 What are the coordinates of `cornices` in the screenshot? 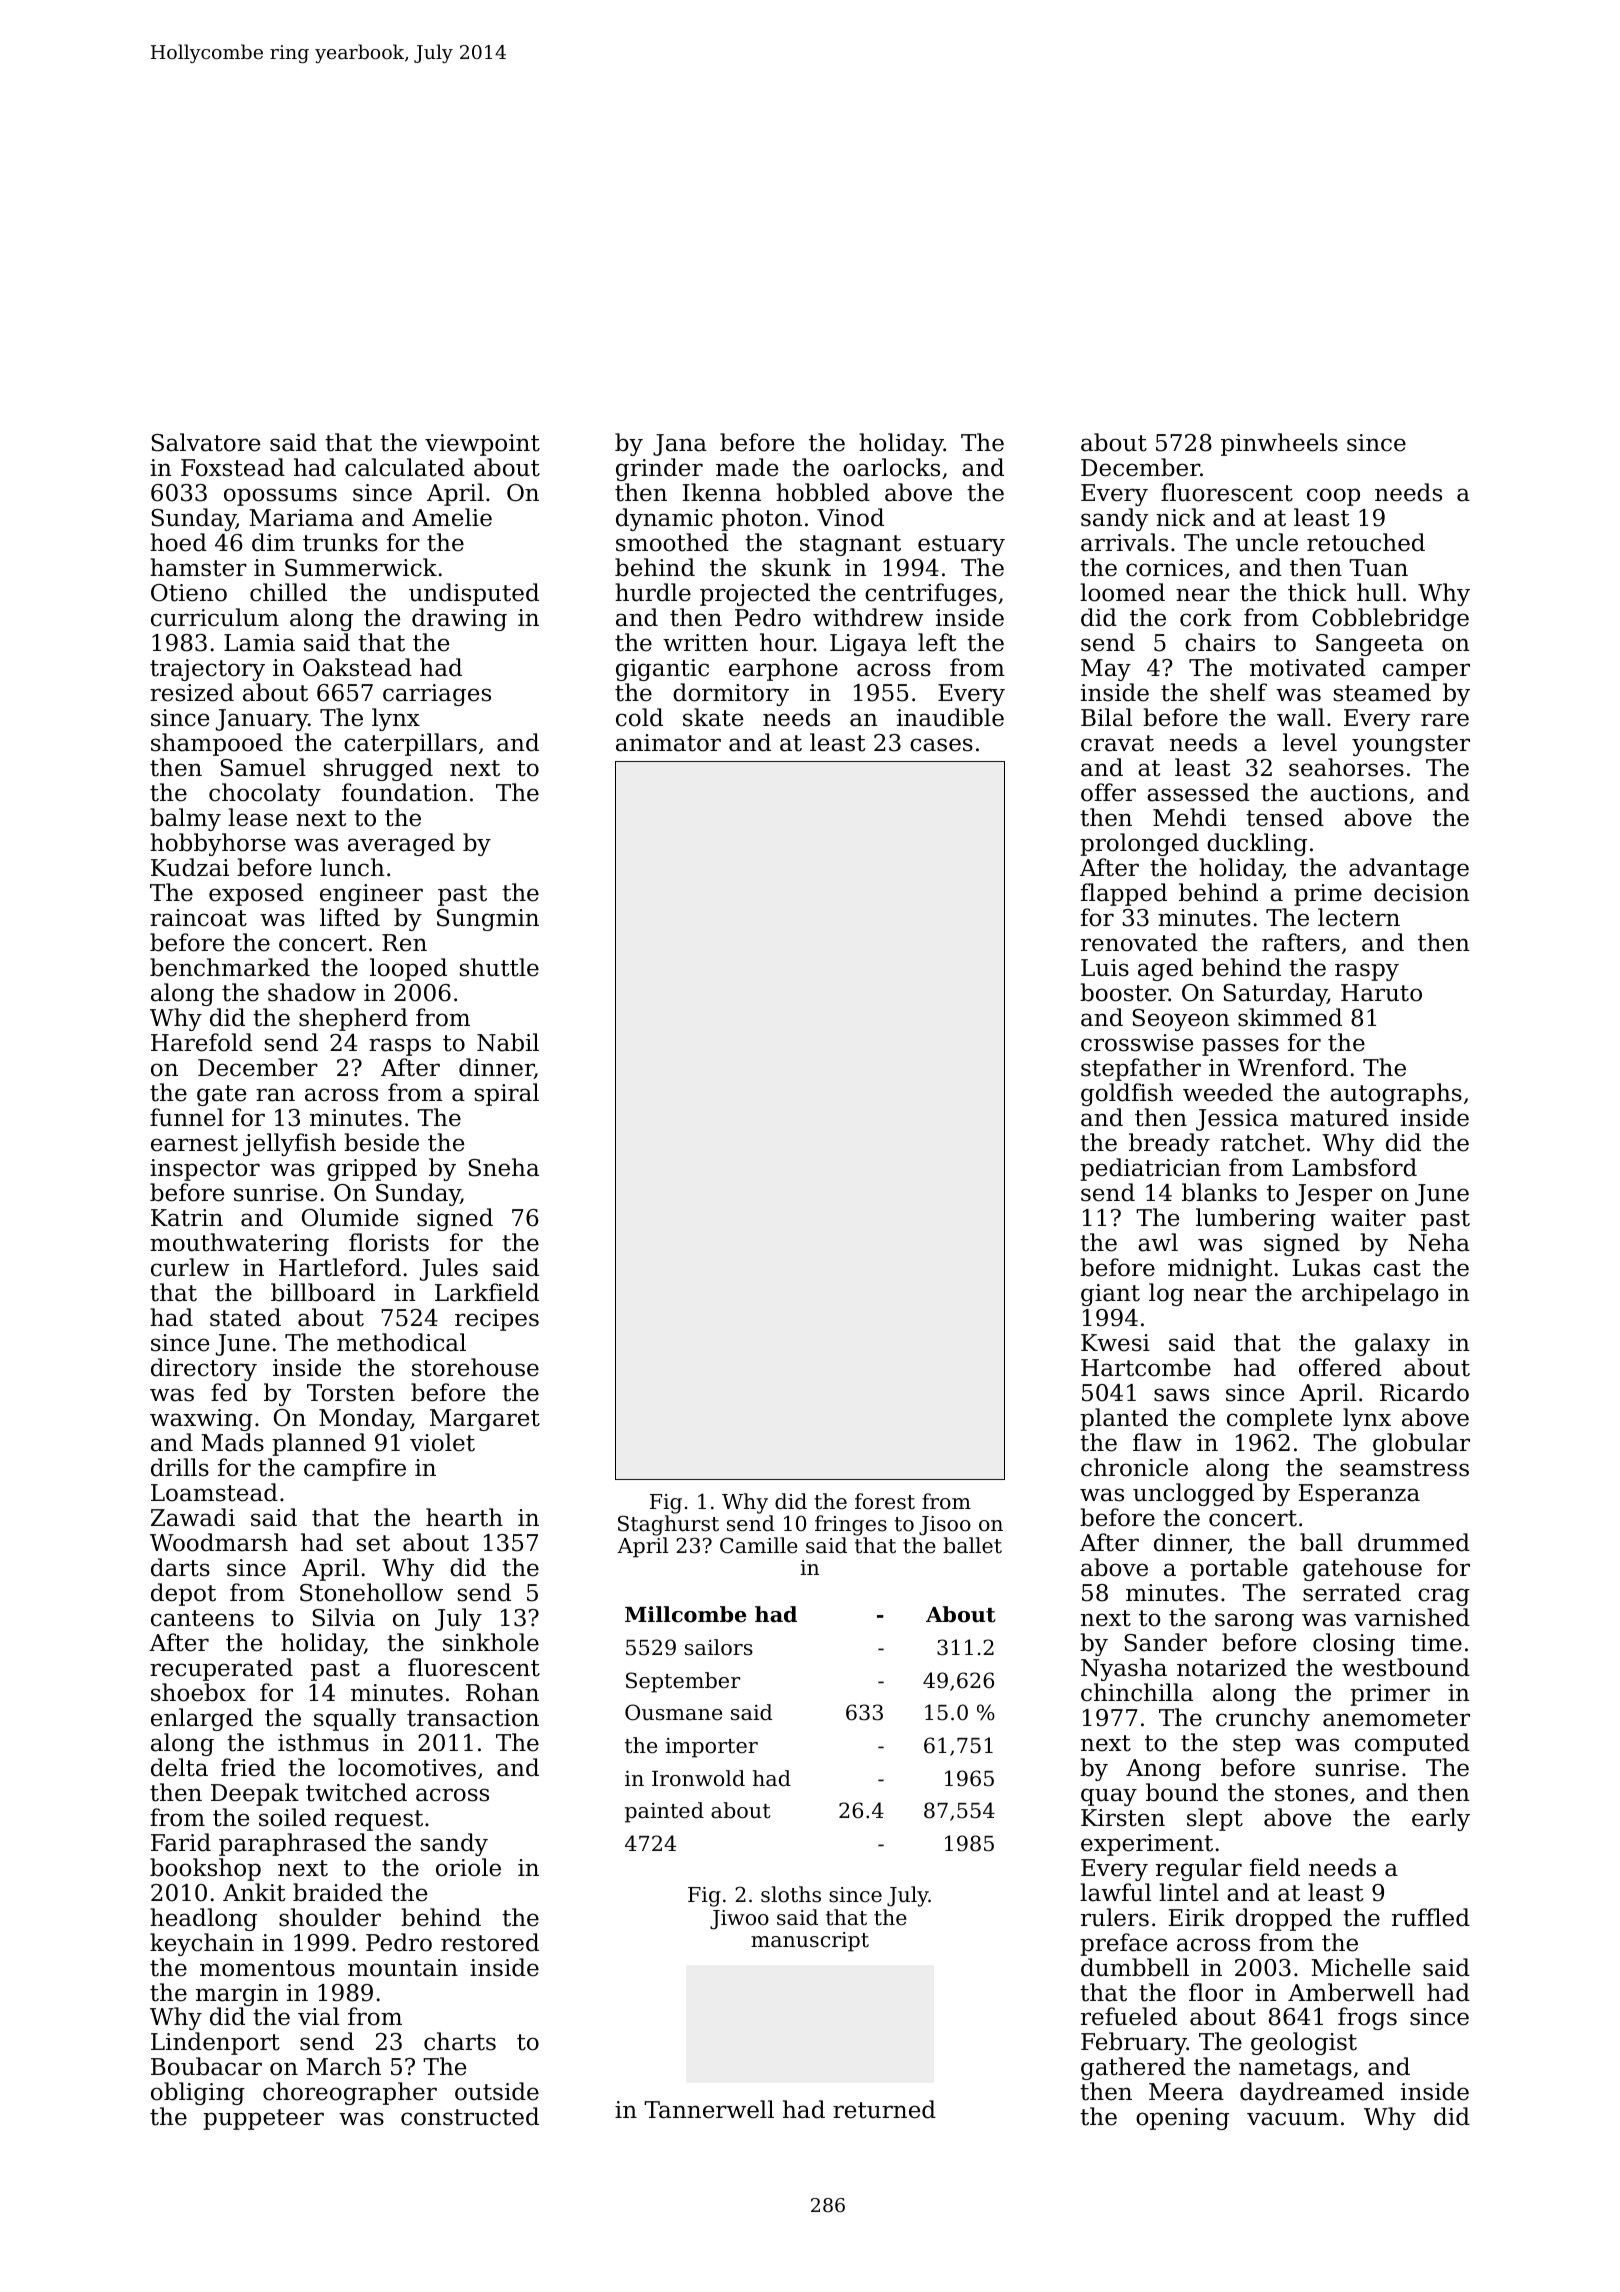 It's located at (1174, 568).
